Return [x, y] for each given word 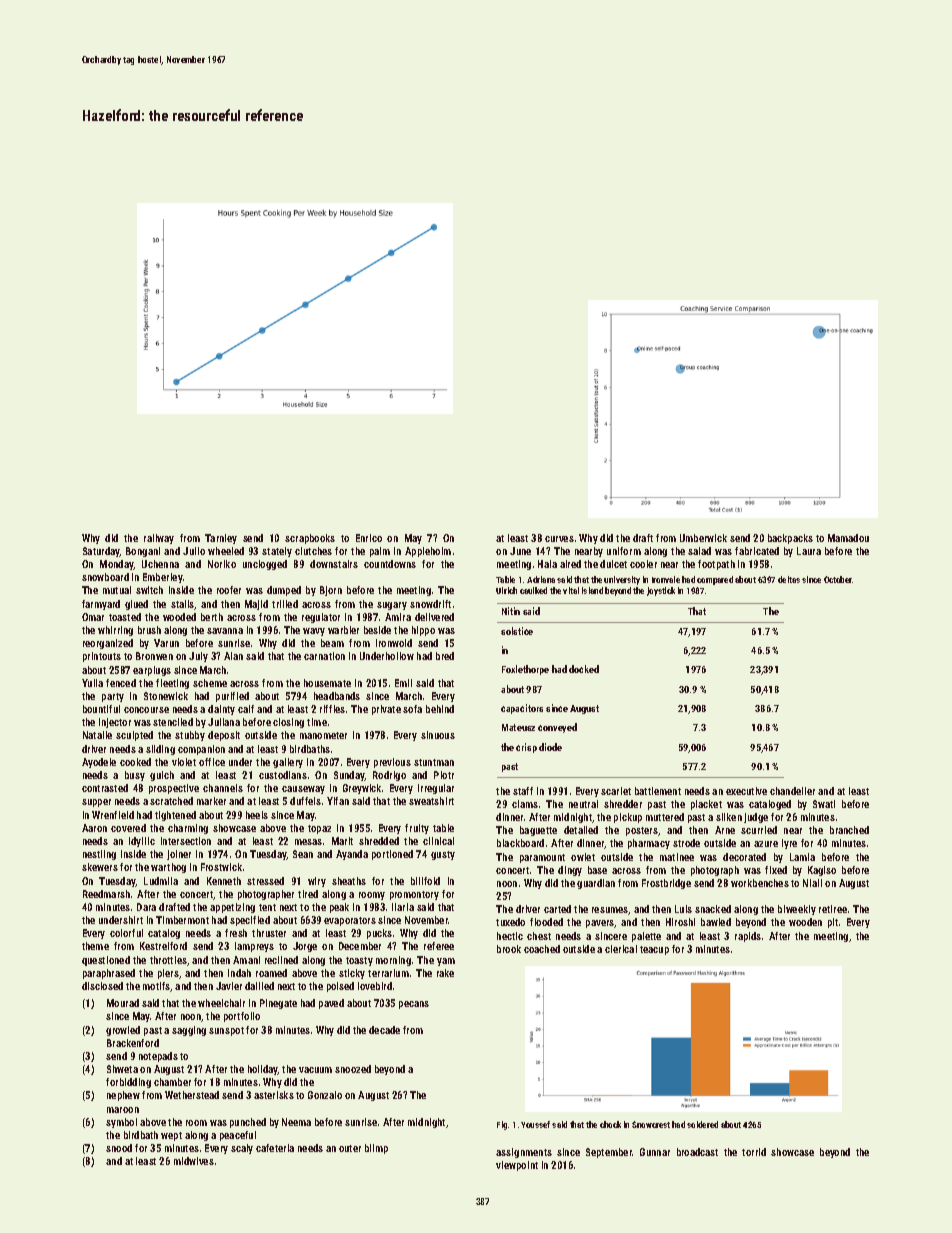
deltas [789, 579]
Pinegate [278, 1004]
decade [384, 1030]
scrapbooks [310, 539]
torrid [754, 1152]
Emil [403, 683]
